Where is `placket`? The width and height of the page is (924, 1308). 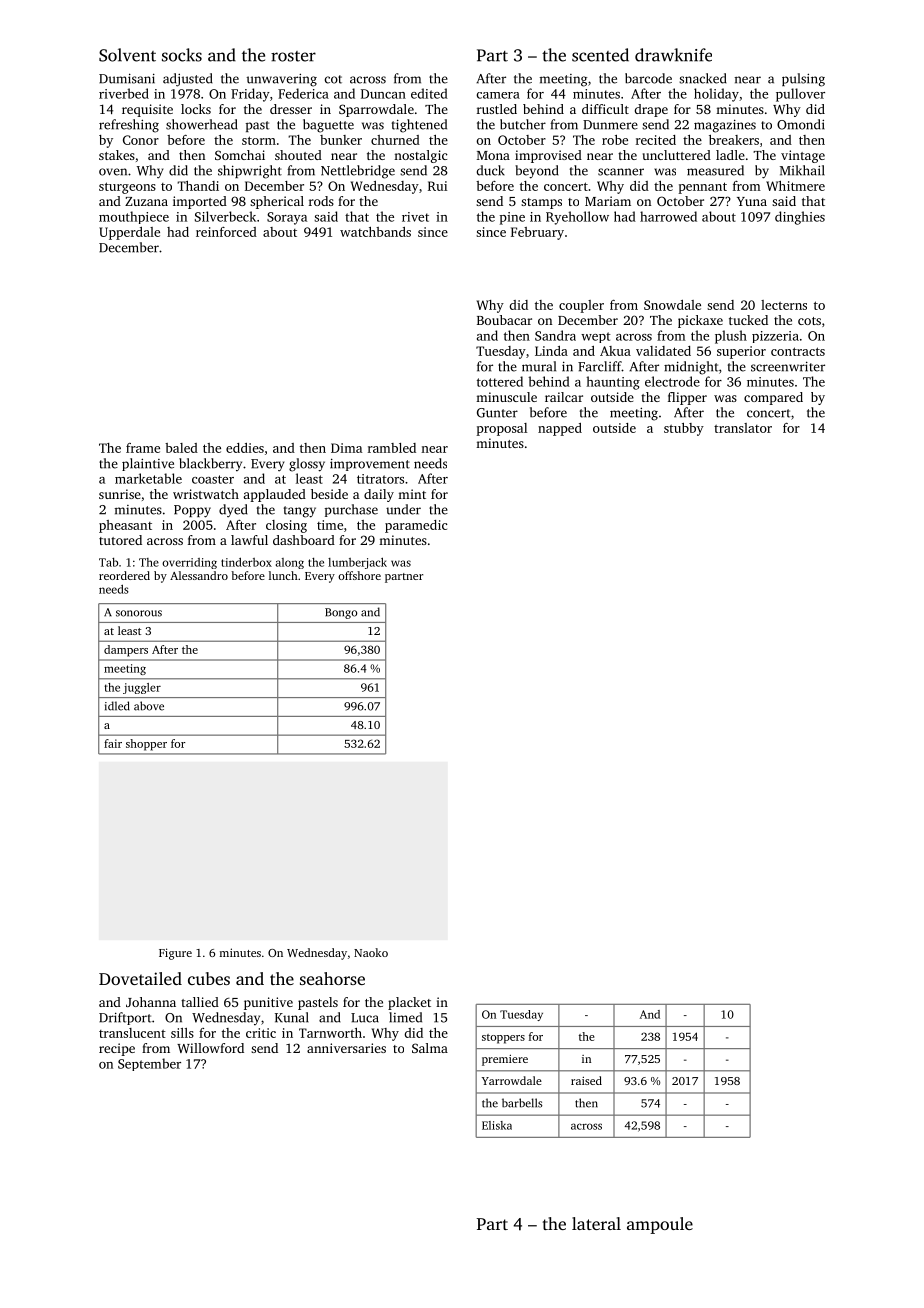 placket is located at coordinates (409, 1003).
